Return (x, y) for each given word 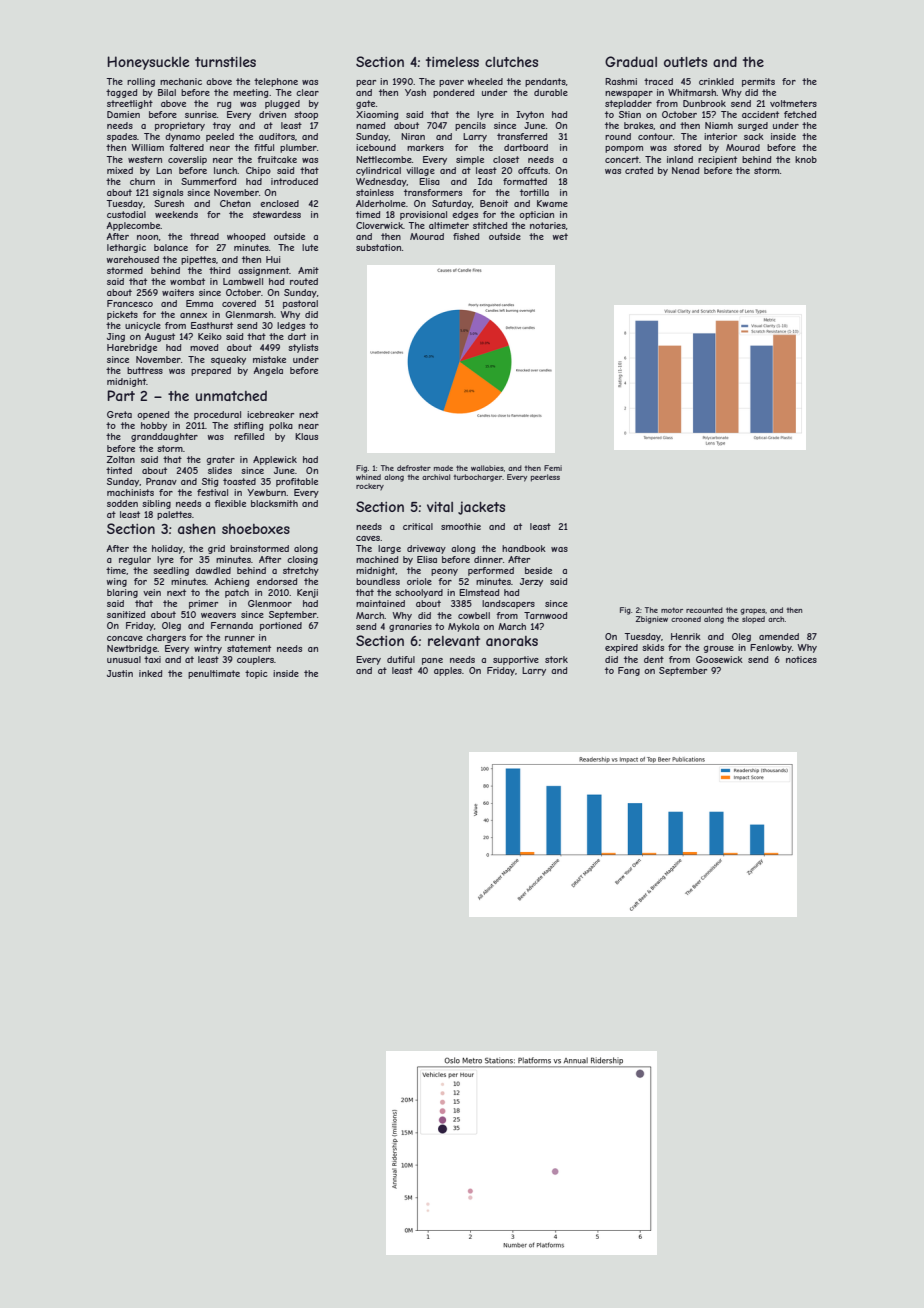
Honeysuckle (148, 63)
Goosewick (719, 659)
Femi (553, 468)
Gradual (631, 61)
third (219, 270)
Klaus (306, 436)
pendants (545, 82)
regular (135, 560)
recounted (704, 610)
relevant (454, 641)
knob (806, 159)
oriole (419, 581)
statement (249, 648)
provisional (423, 215)
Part (121, 395)
